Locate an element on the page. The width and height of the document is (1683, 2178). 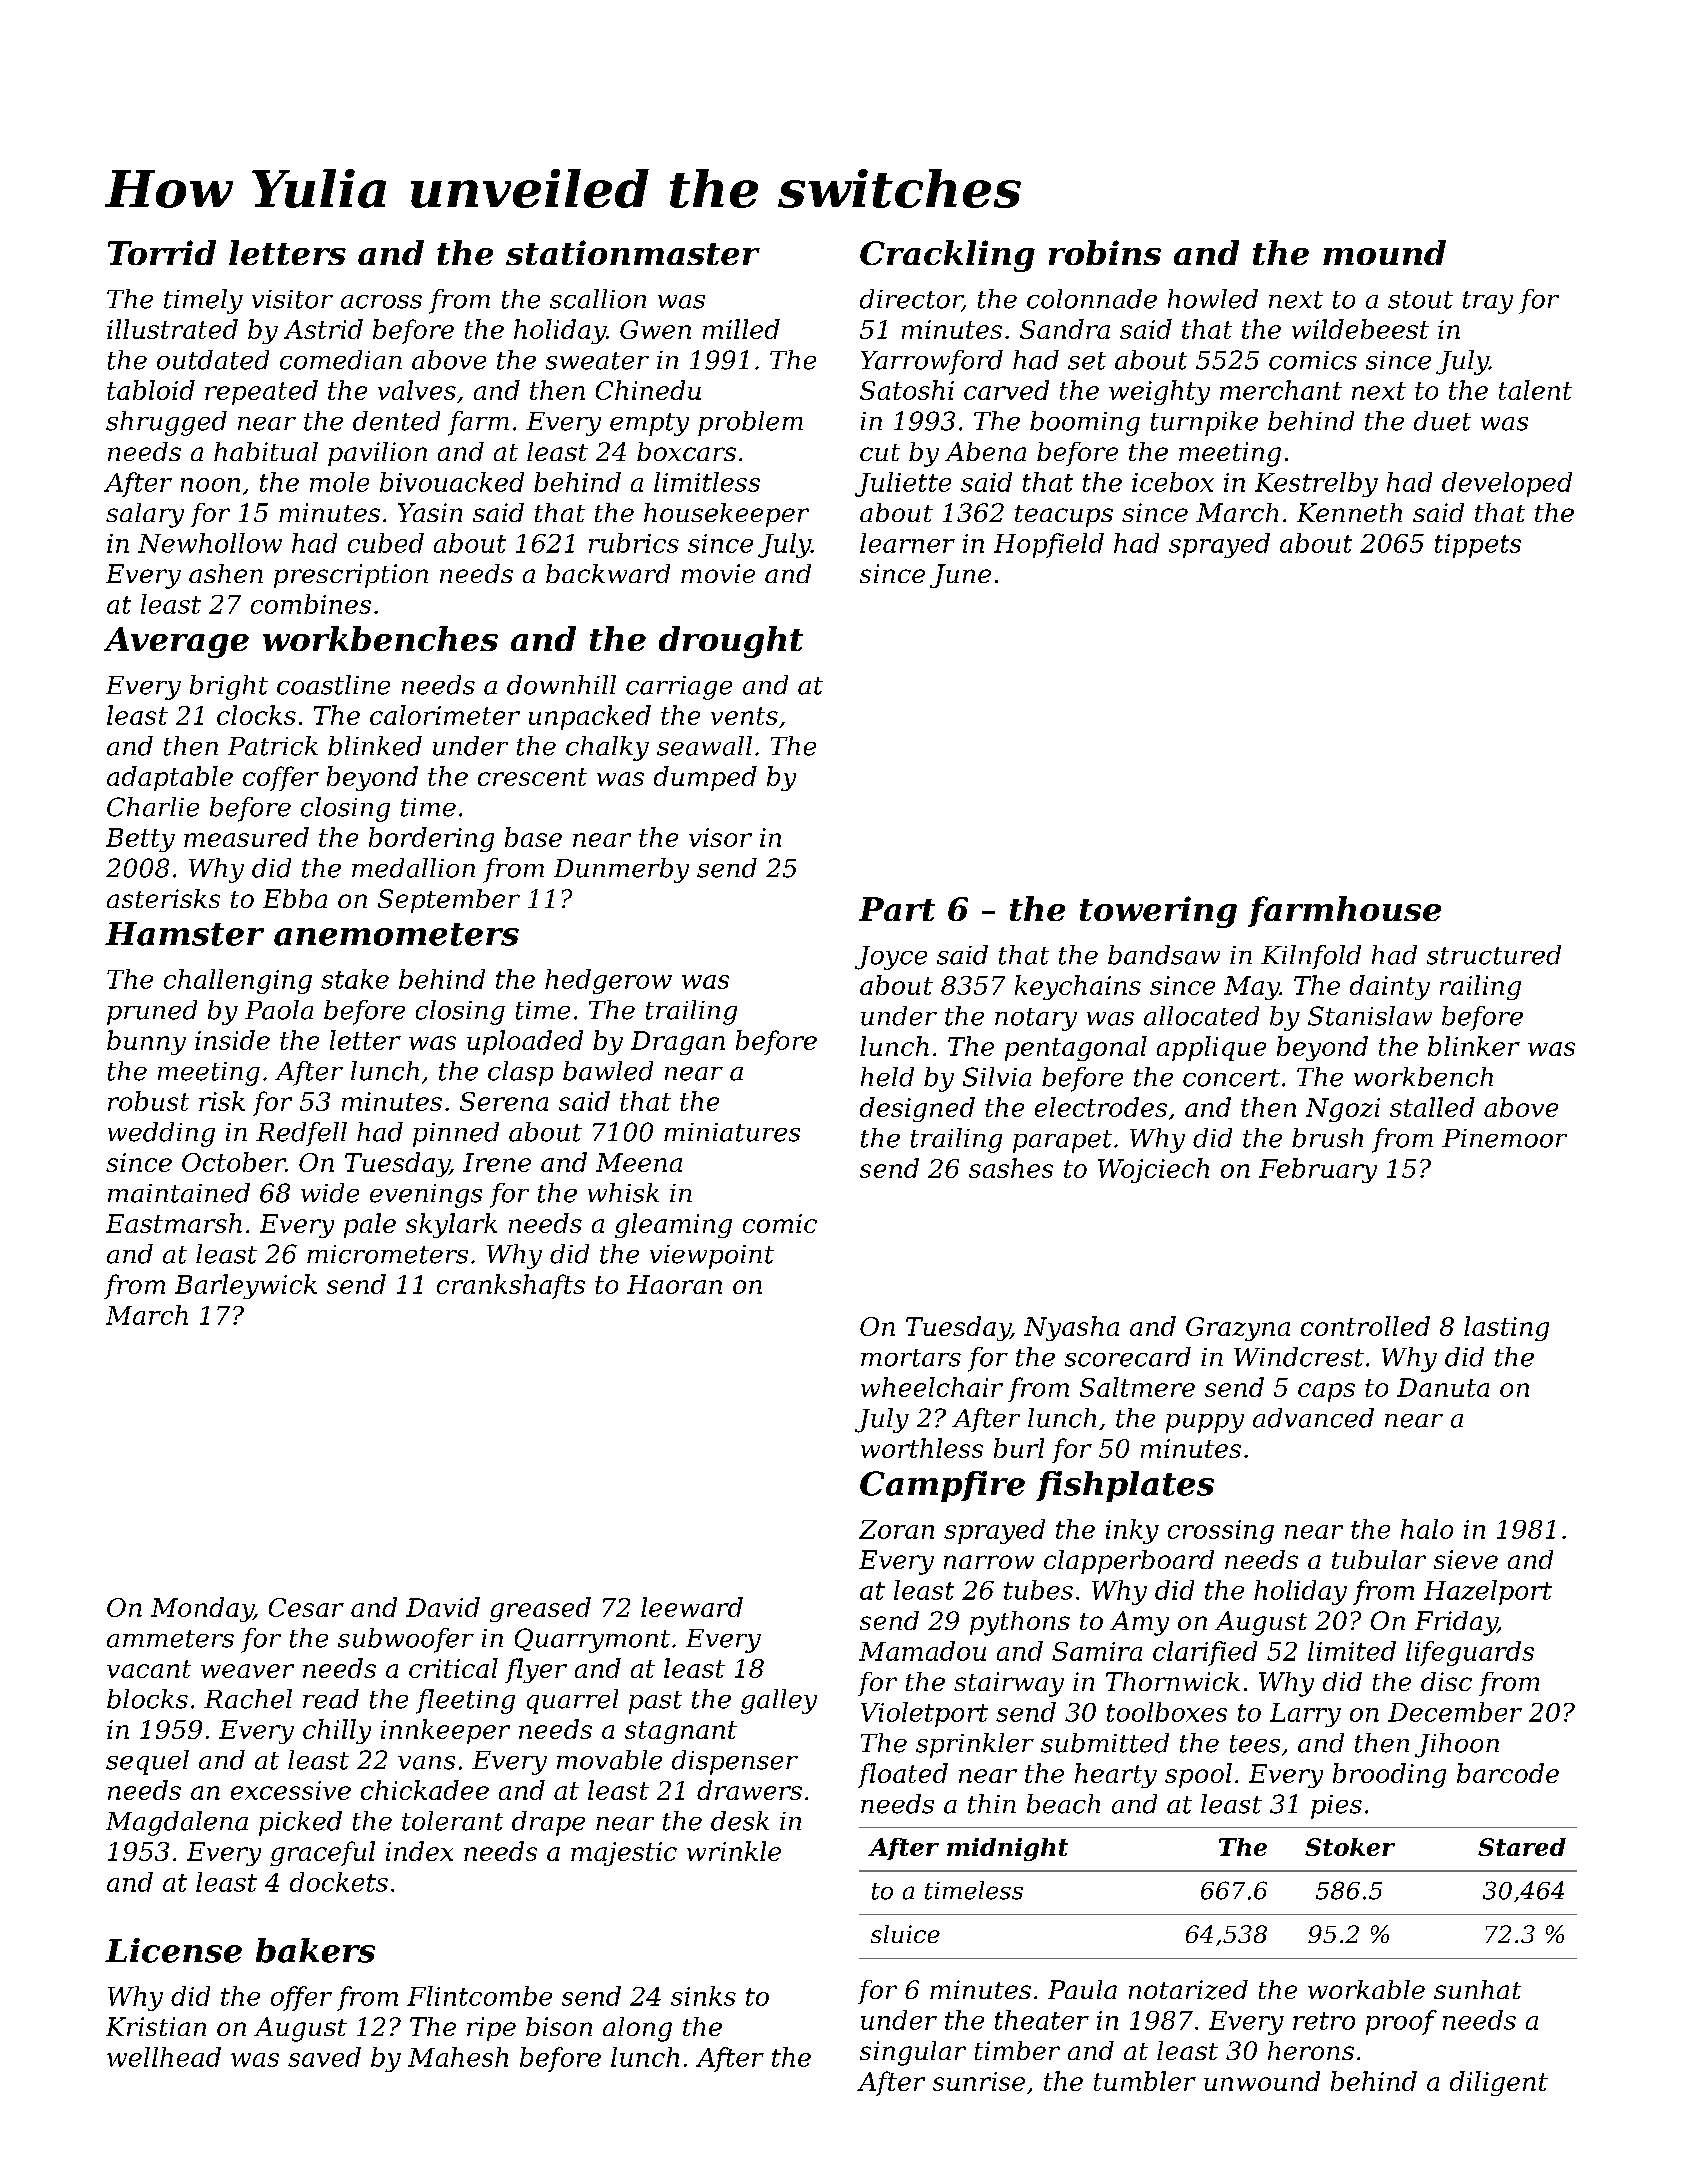
mound is located at coordinates (1384, 252).
